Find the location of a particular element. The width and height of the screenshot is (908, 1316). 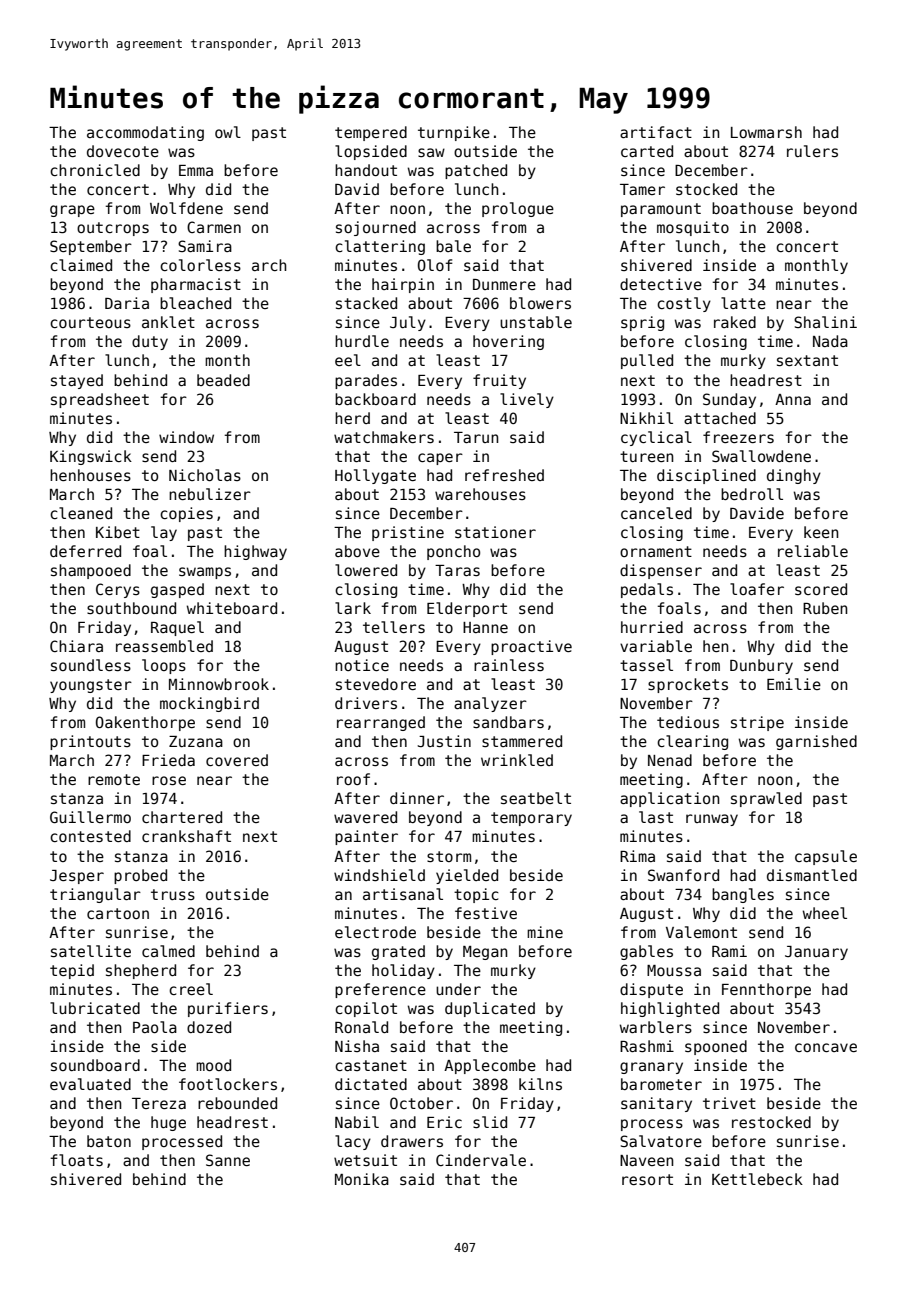

refreshed is located at coordinates (504, 475).
